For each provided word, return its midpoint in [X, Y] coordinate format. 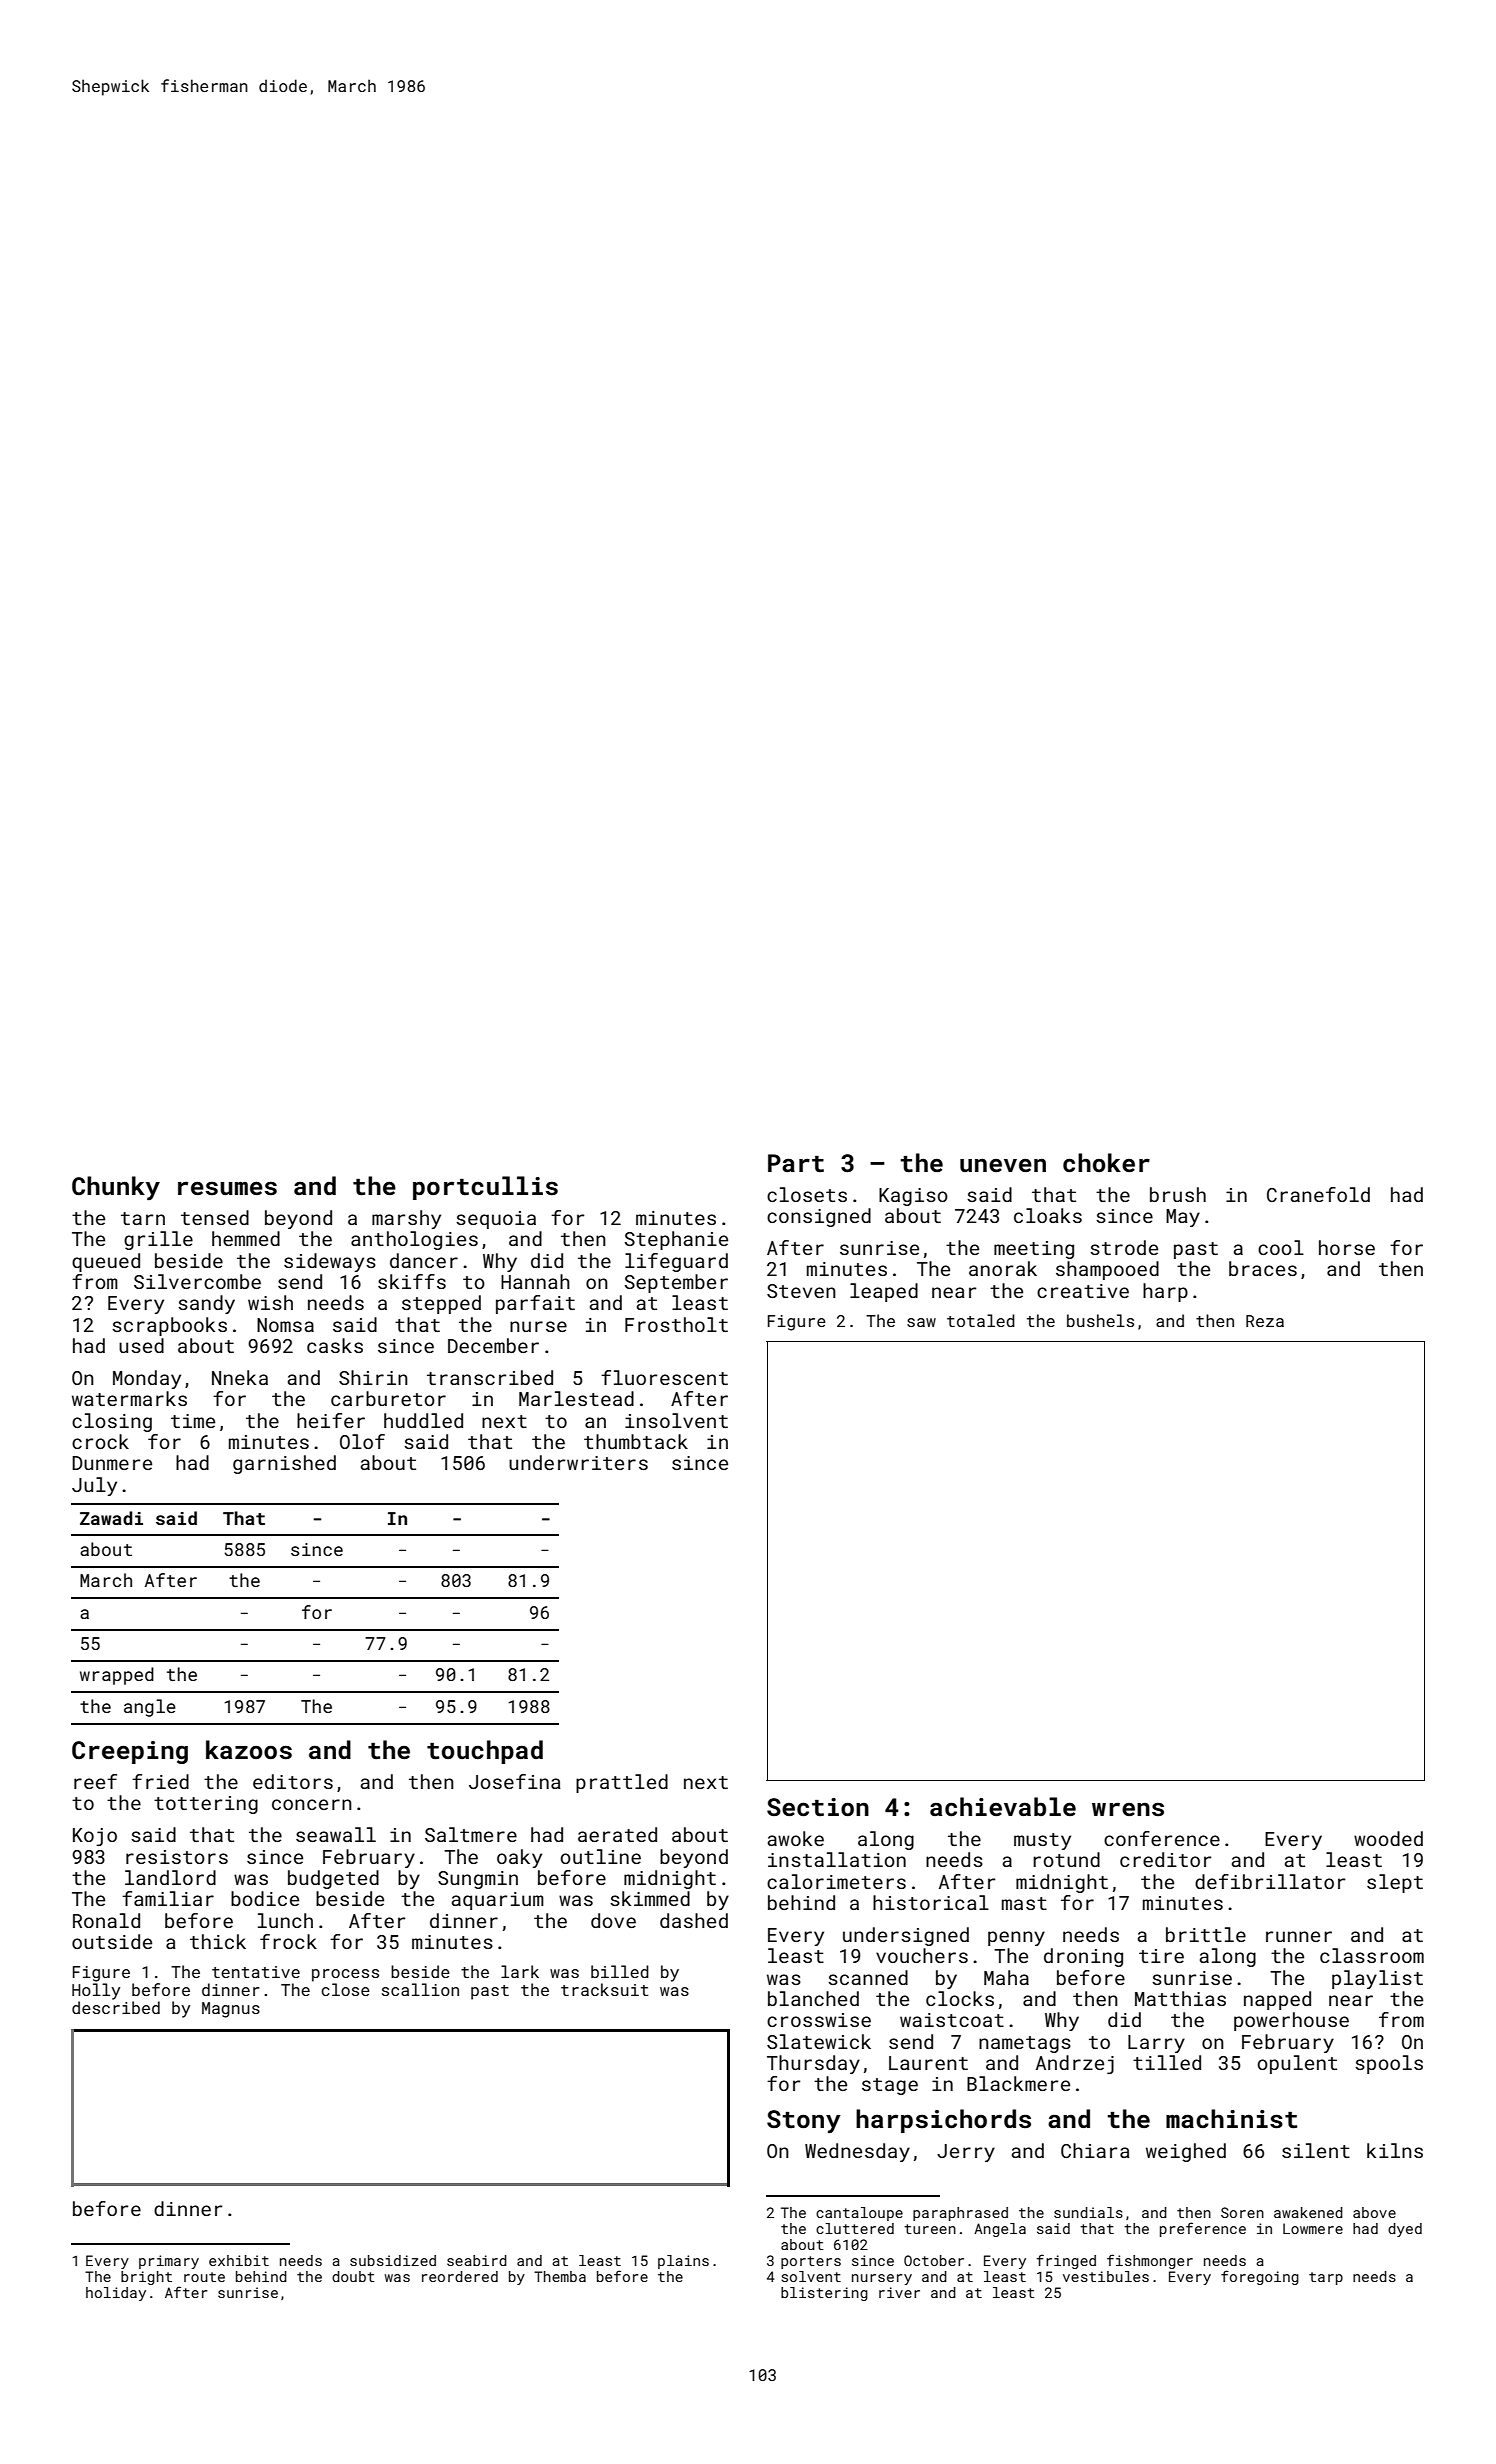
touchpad [485, 1752]
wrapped [117, 1676]
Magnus [231, 2010]
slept [1395, 1883]
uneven [1003, 1165]
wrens [1128, 1809]
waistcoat [952, 2020]
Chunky [116, 1188]
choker [1106, 1163]
